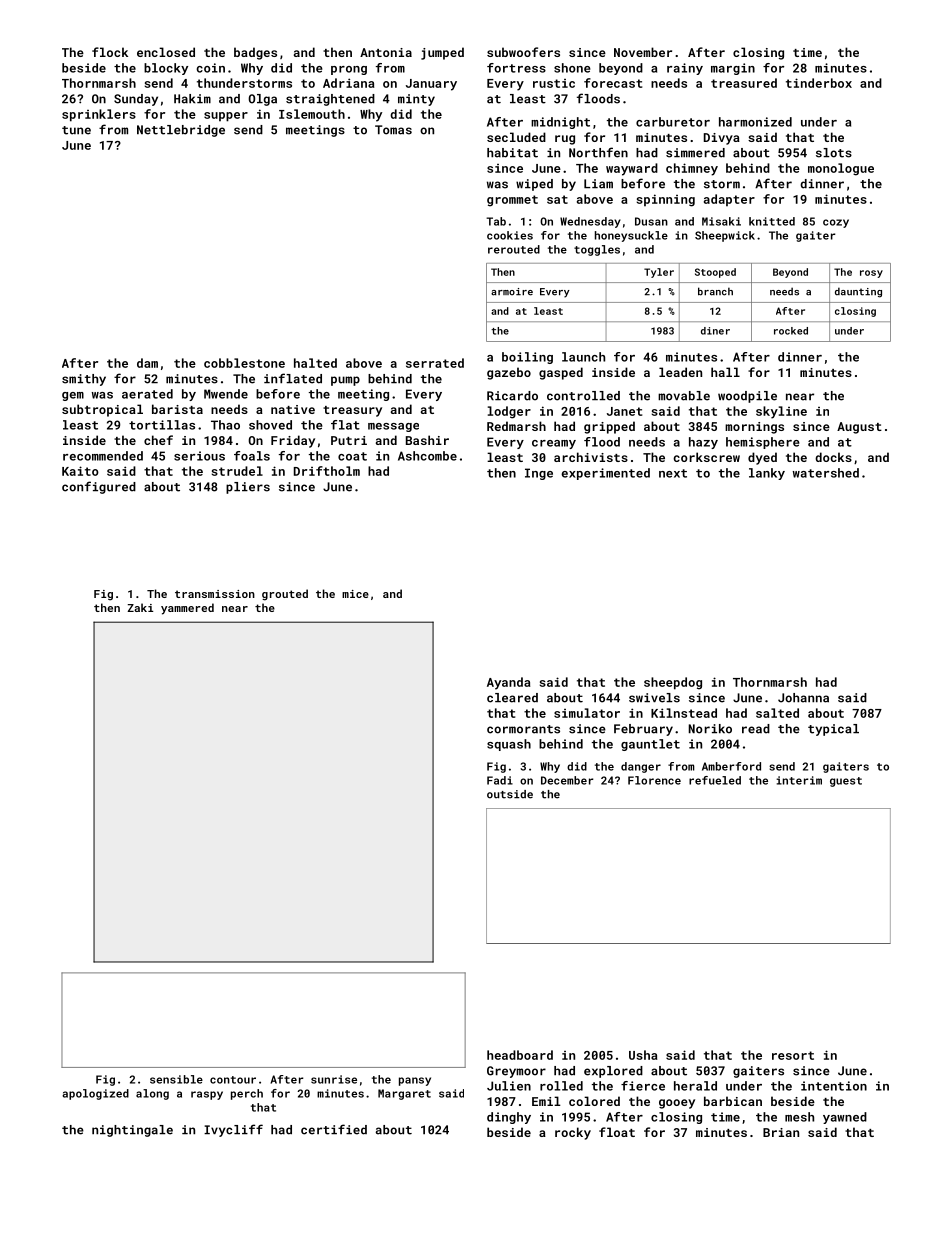  What do you see at coordinates (140, 607) in the screenshot?
I see `Zaki` at bounding box center [140, 607].
